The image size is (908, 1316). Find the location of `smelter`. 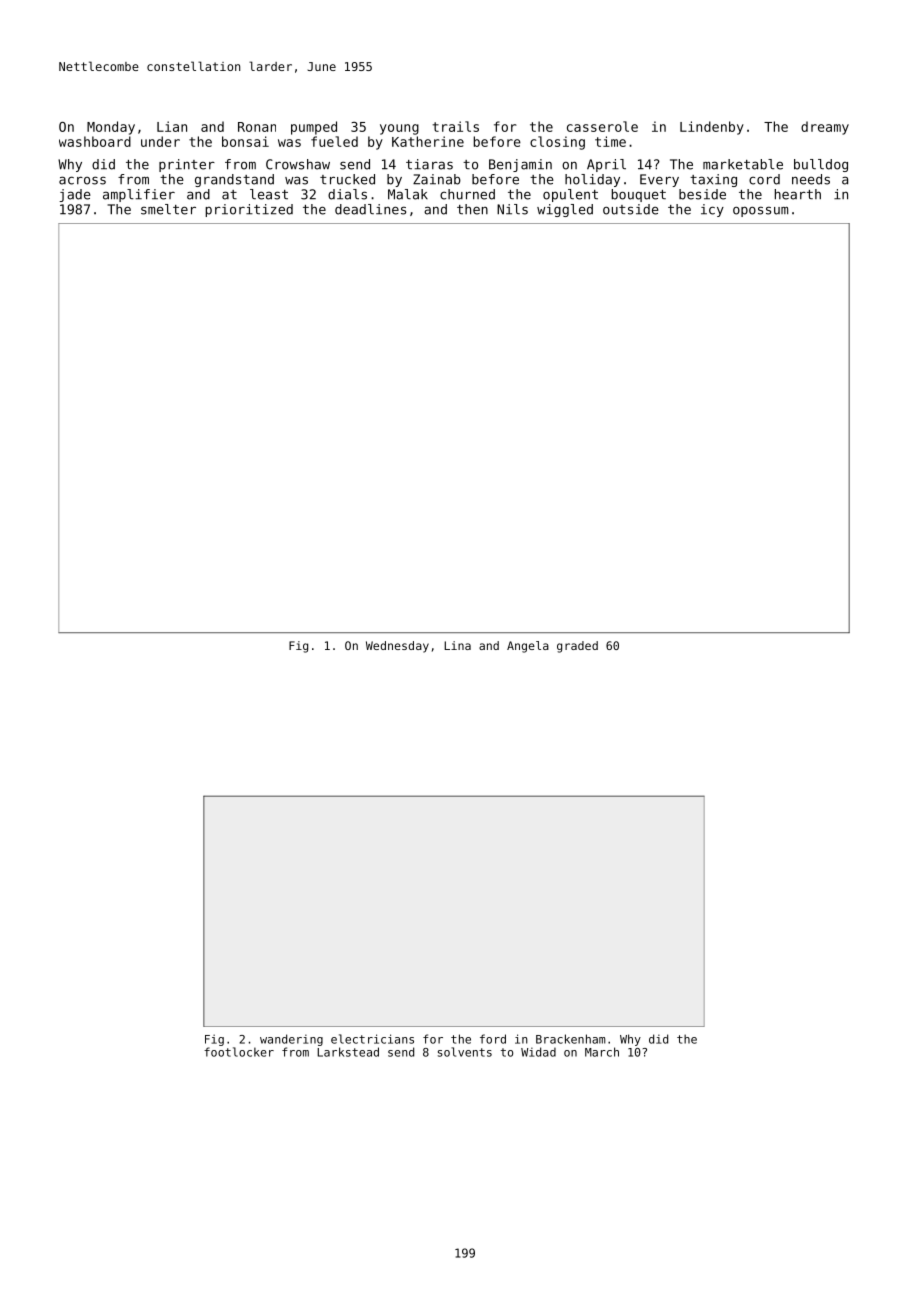

smelter is located at coordinates (168, 209).
